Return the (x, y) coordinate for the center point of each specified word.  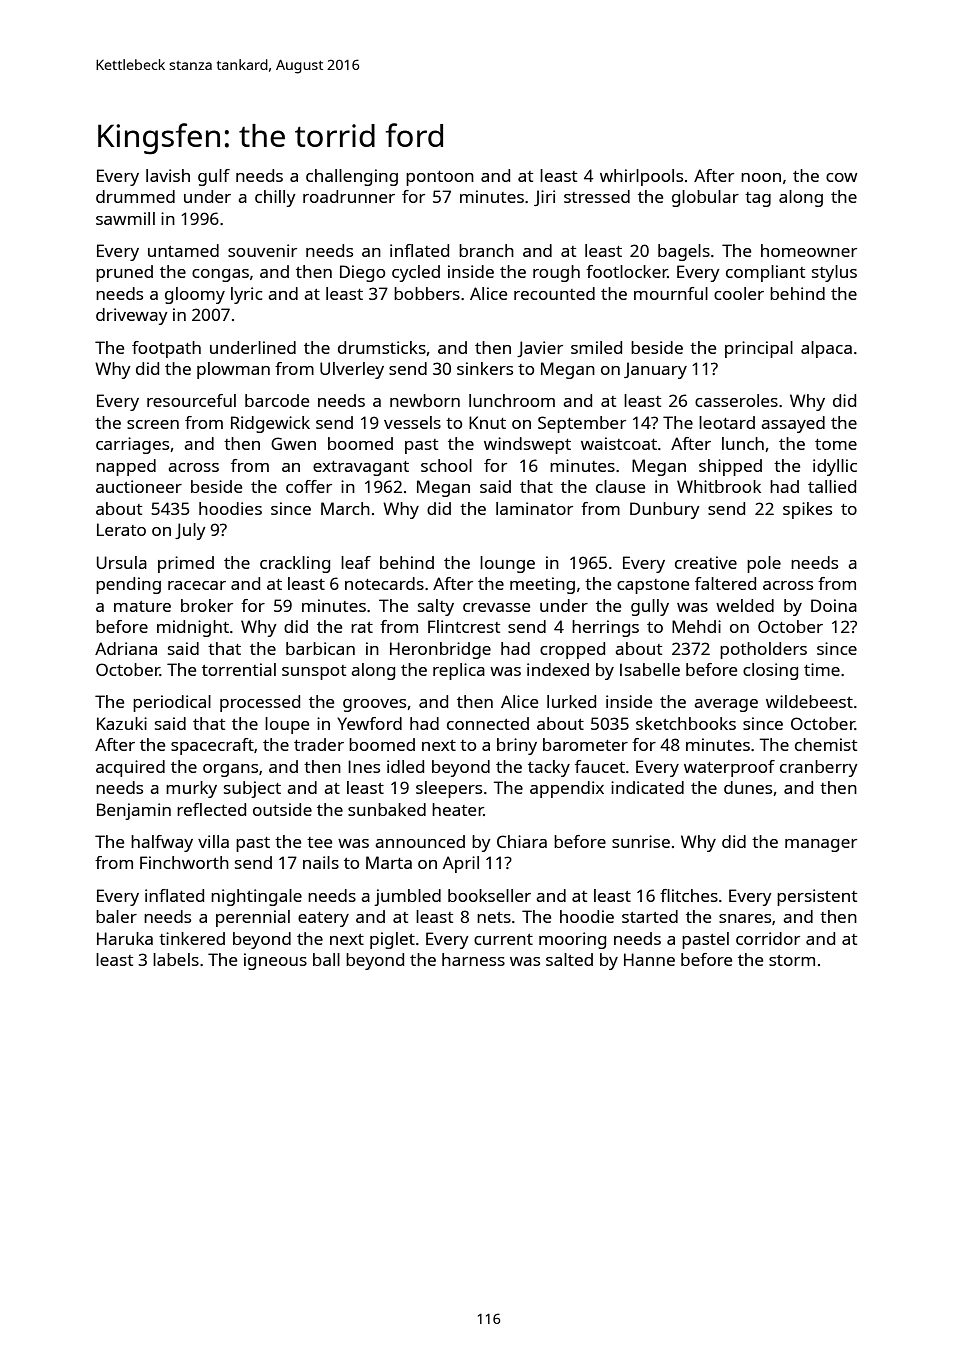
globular (705, 198)
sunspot (314, 672)
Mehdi (696, 626)
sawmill (125, 218)
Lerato (121, 529)
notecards (384, 583)
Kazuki (122, 723)
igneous (275, 961)
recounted (554, 293)
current (503, 939)
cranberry (819, 768)
